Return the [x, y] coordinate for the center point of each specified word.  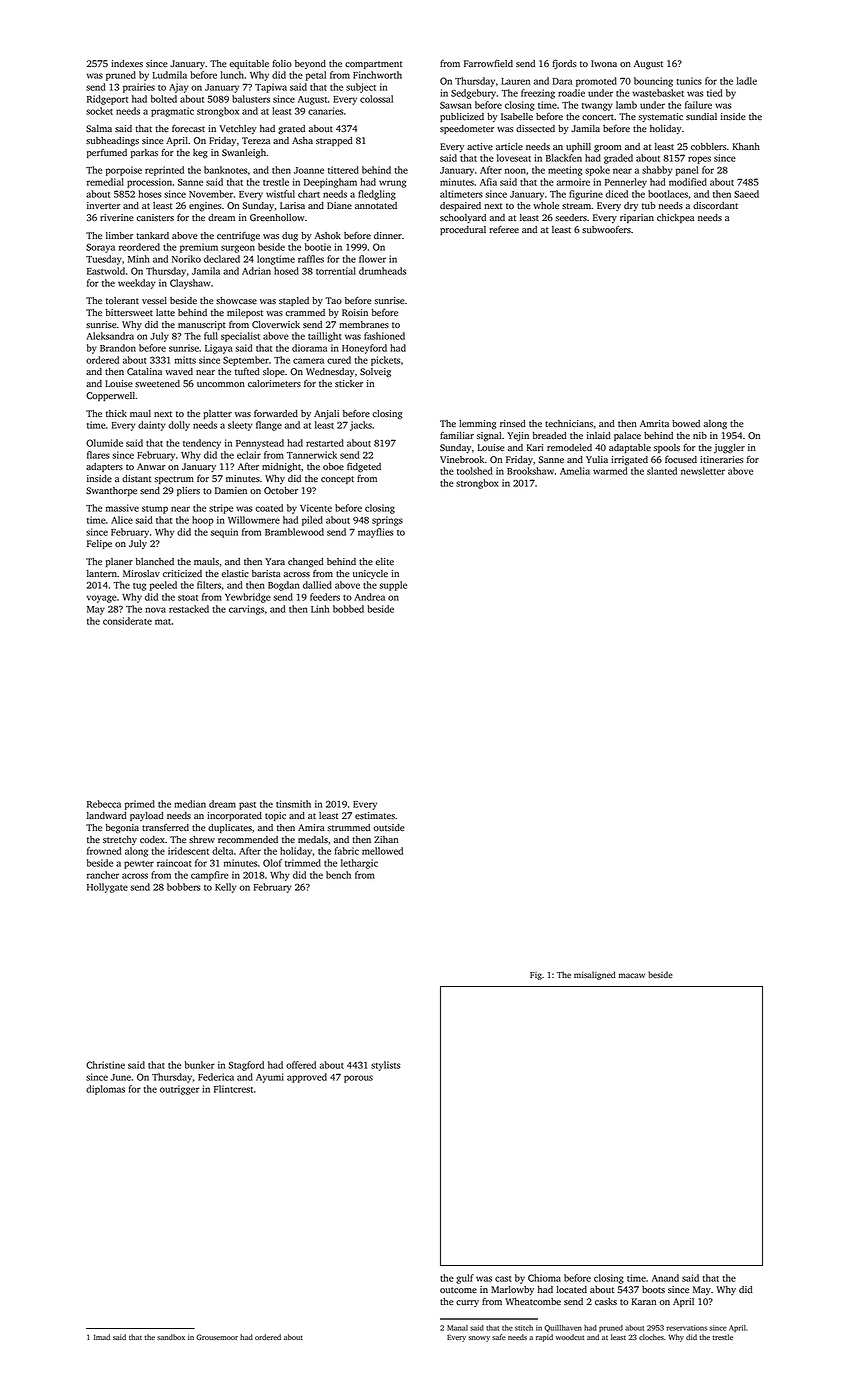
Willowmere [254, 520]
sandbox [171, 1337]
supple [393, 586]
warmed [610, 471]
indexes [127, 64]
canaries [325, 111]
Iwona [604, 63]
